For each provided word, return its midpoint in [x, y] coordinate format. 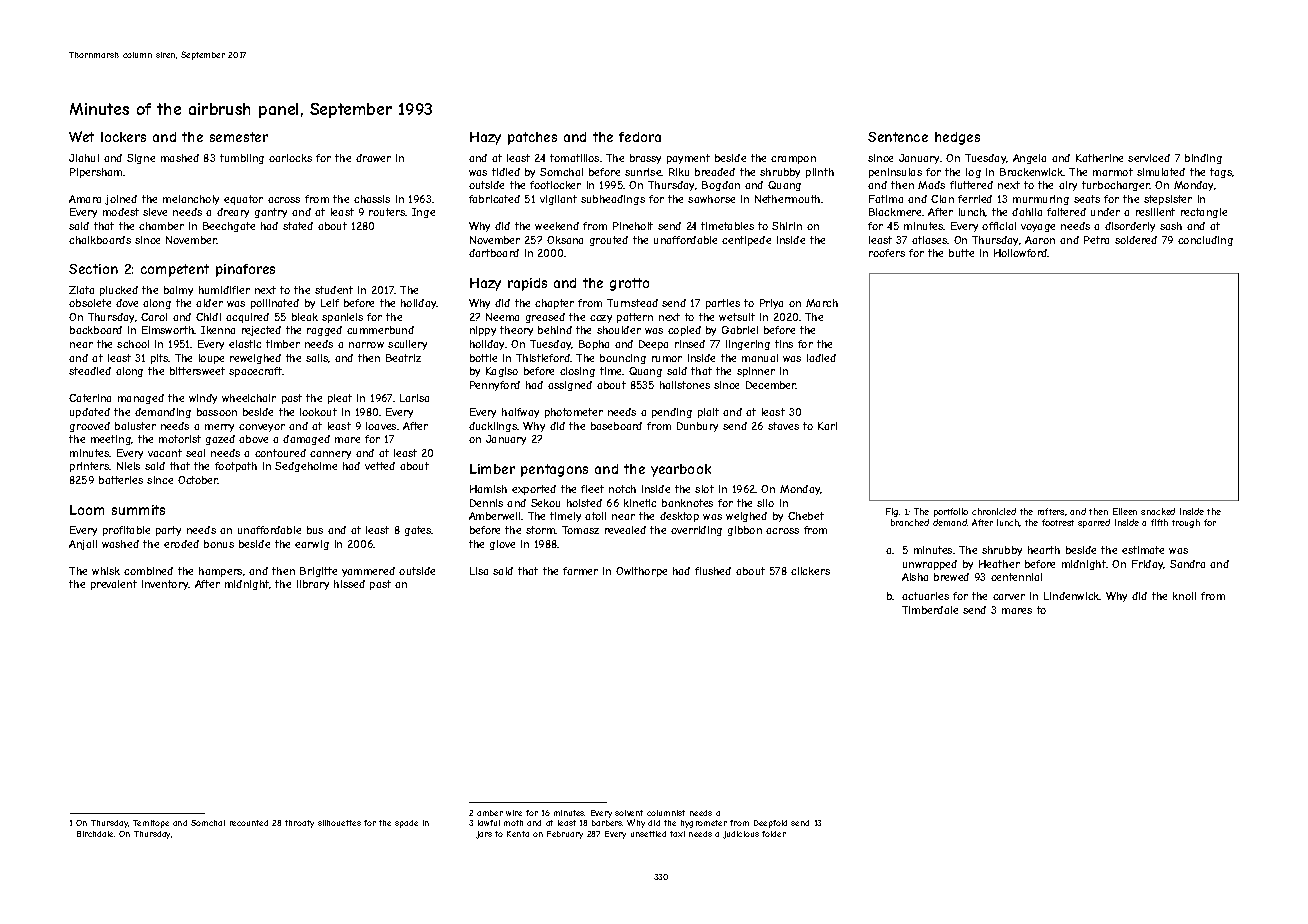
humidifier [224, 290]
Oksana [565, 240]
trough [1186, 523]
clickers [810, 571]
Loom [87, 510]
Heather [999, 564]
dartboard [494, 253]
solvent [629, 813]
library [313, 585]
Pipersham [96, 173]
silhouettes [339, 823]
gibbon [745, 531]
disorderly [1130, 227]
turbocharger [1116, 186]
